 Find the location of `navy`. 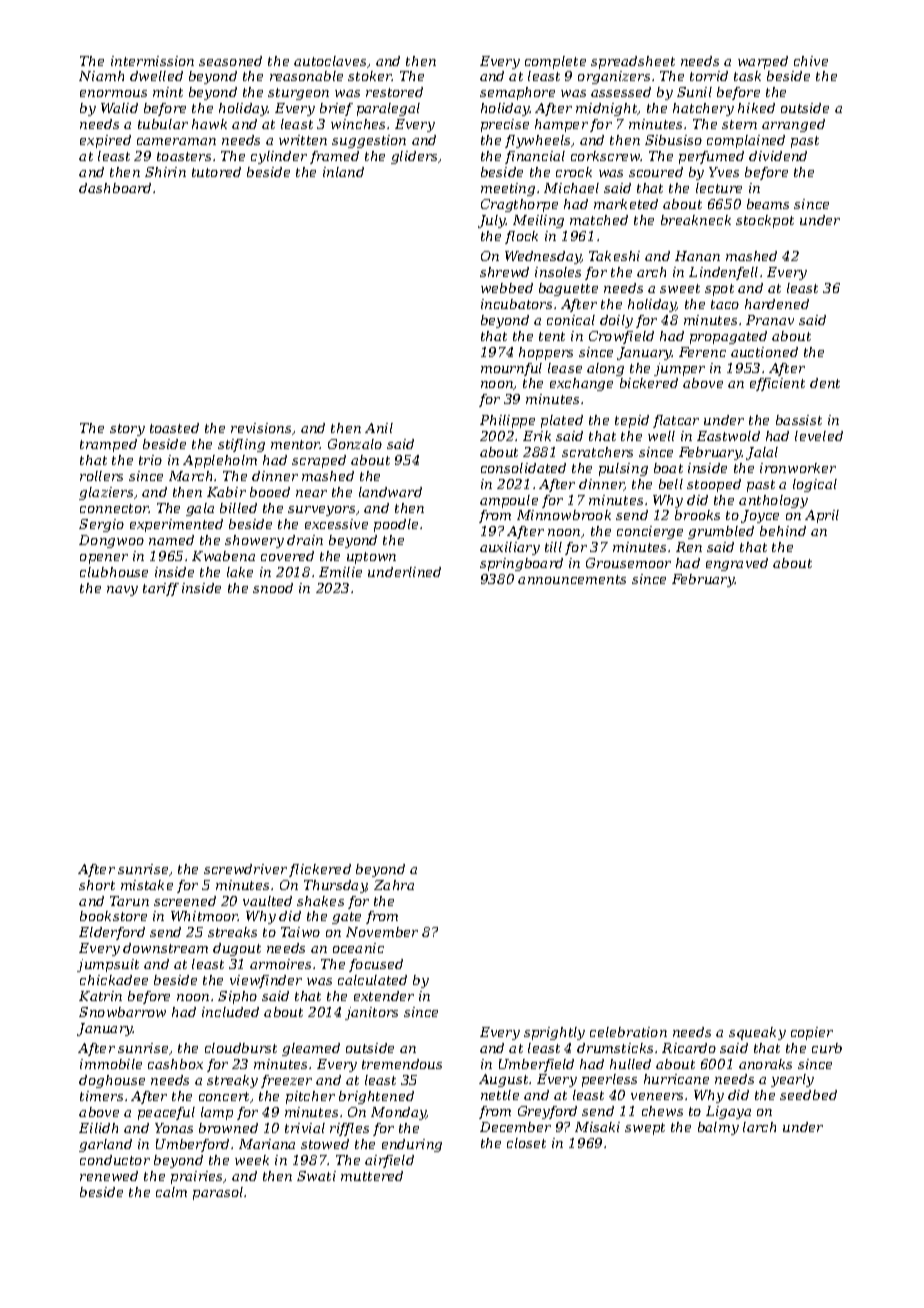

navy is located at coordinates (122, 591).
